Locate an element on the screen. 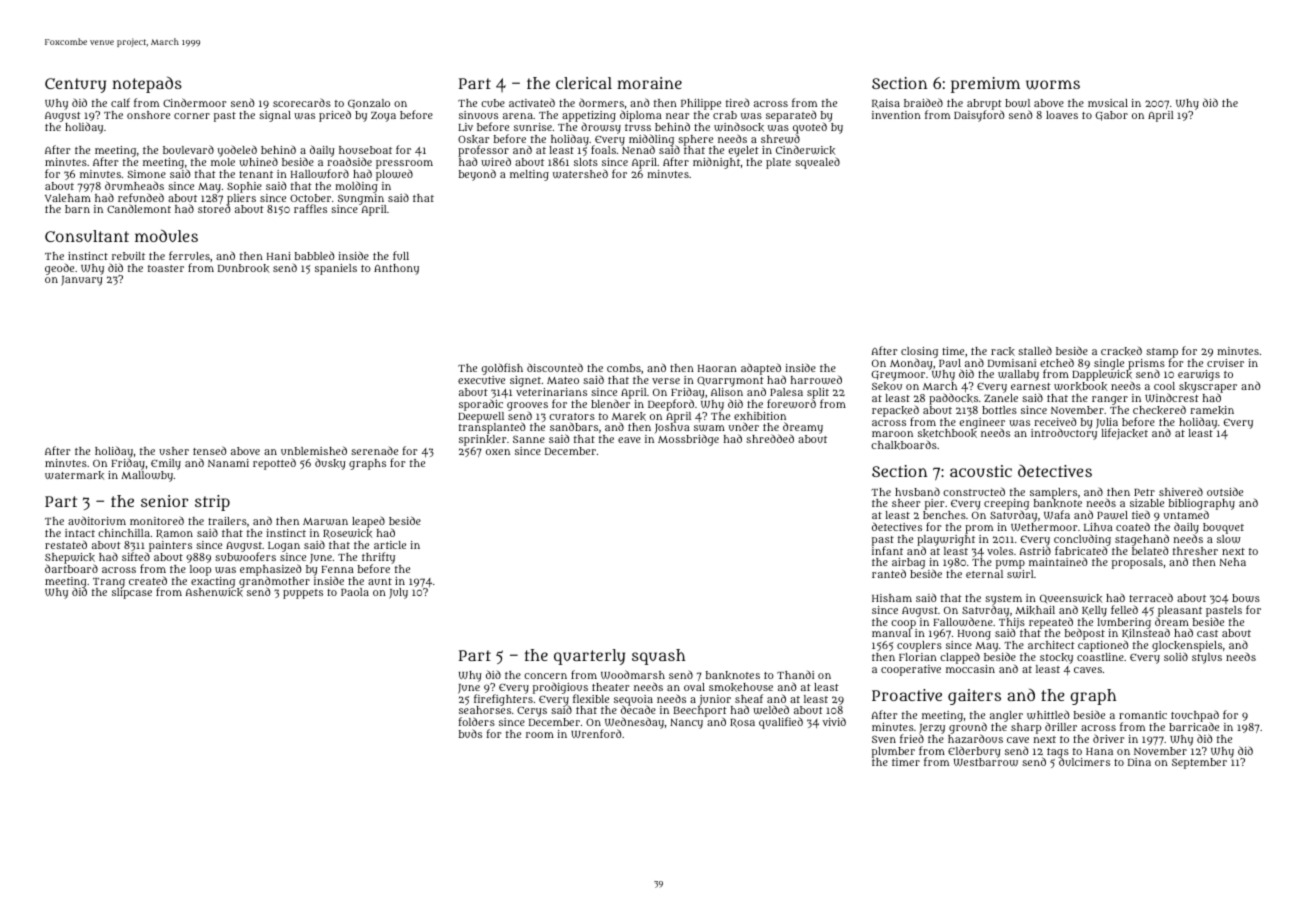  Shepwick is located at coordinates (70, 558).
